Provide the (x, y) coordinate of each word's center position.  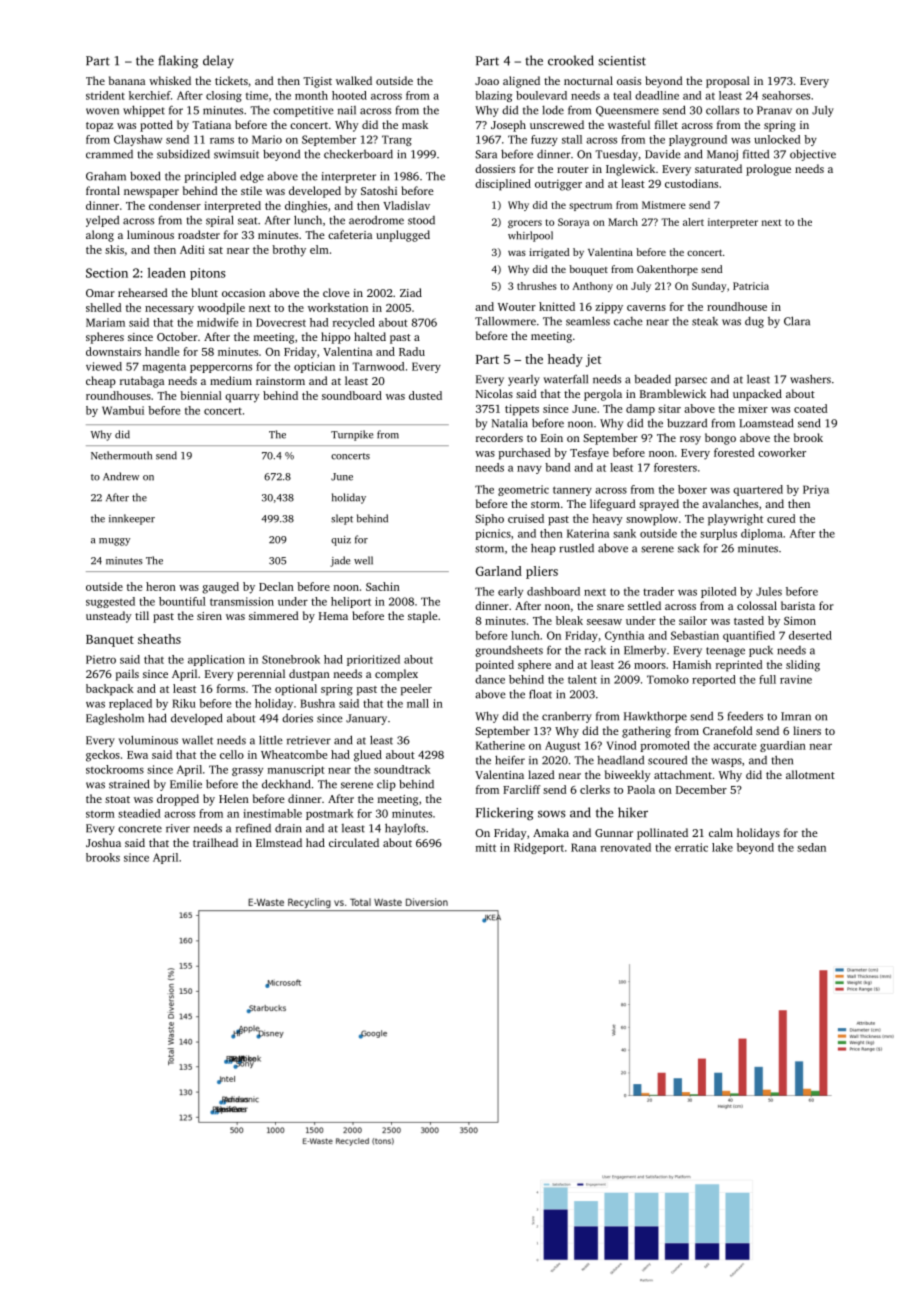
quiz (341, 541)
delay (218, 61)
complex (396, 675)
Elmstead (279, 842)
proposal (728, 82)
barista (798, 605)
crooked (571, 60)
